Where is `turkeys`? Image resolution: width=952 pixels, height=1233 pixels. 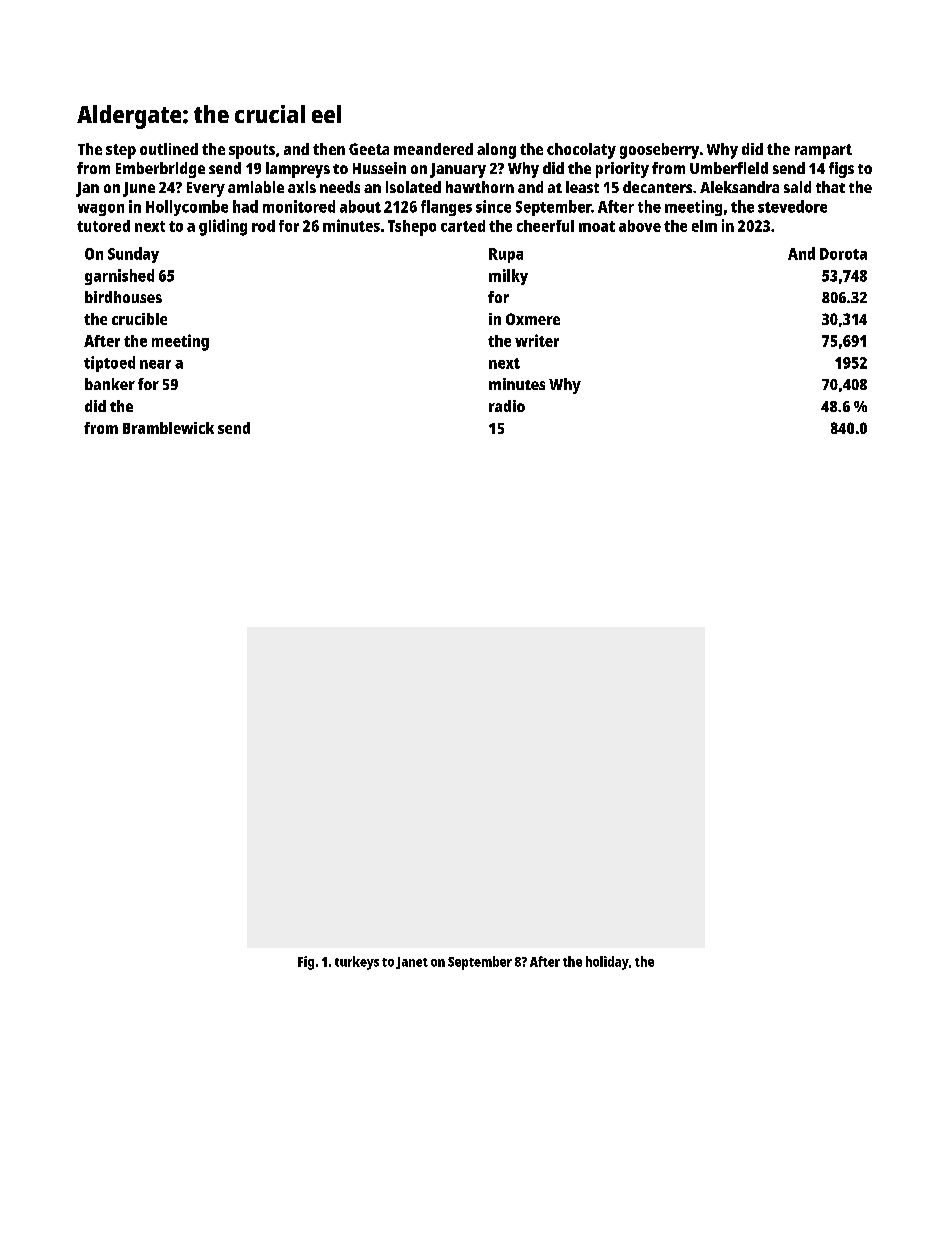
turkeys is located at coordinates (357, 963).
